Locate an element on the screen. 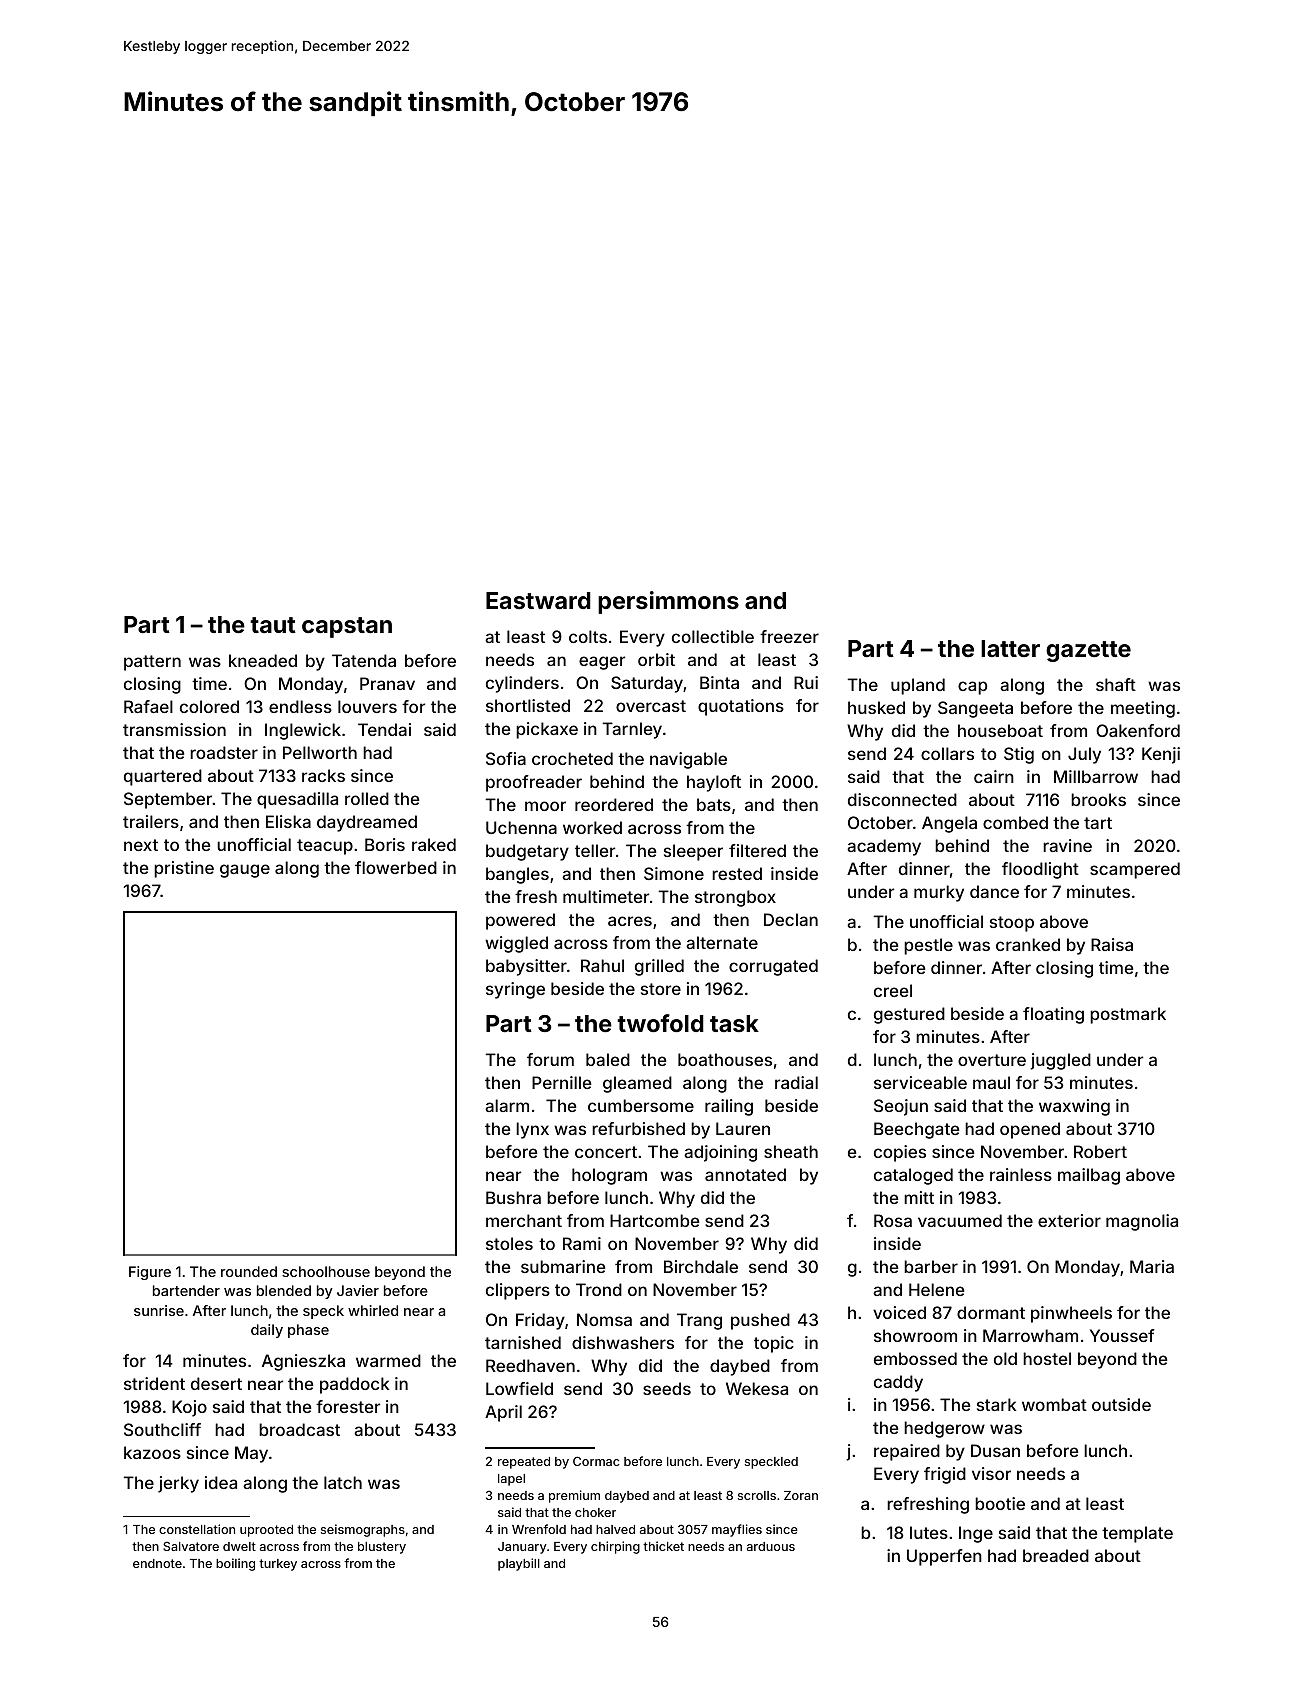  Birchdale is located at coordinates (701, 1266).
